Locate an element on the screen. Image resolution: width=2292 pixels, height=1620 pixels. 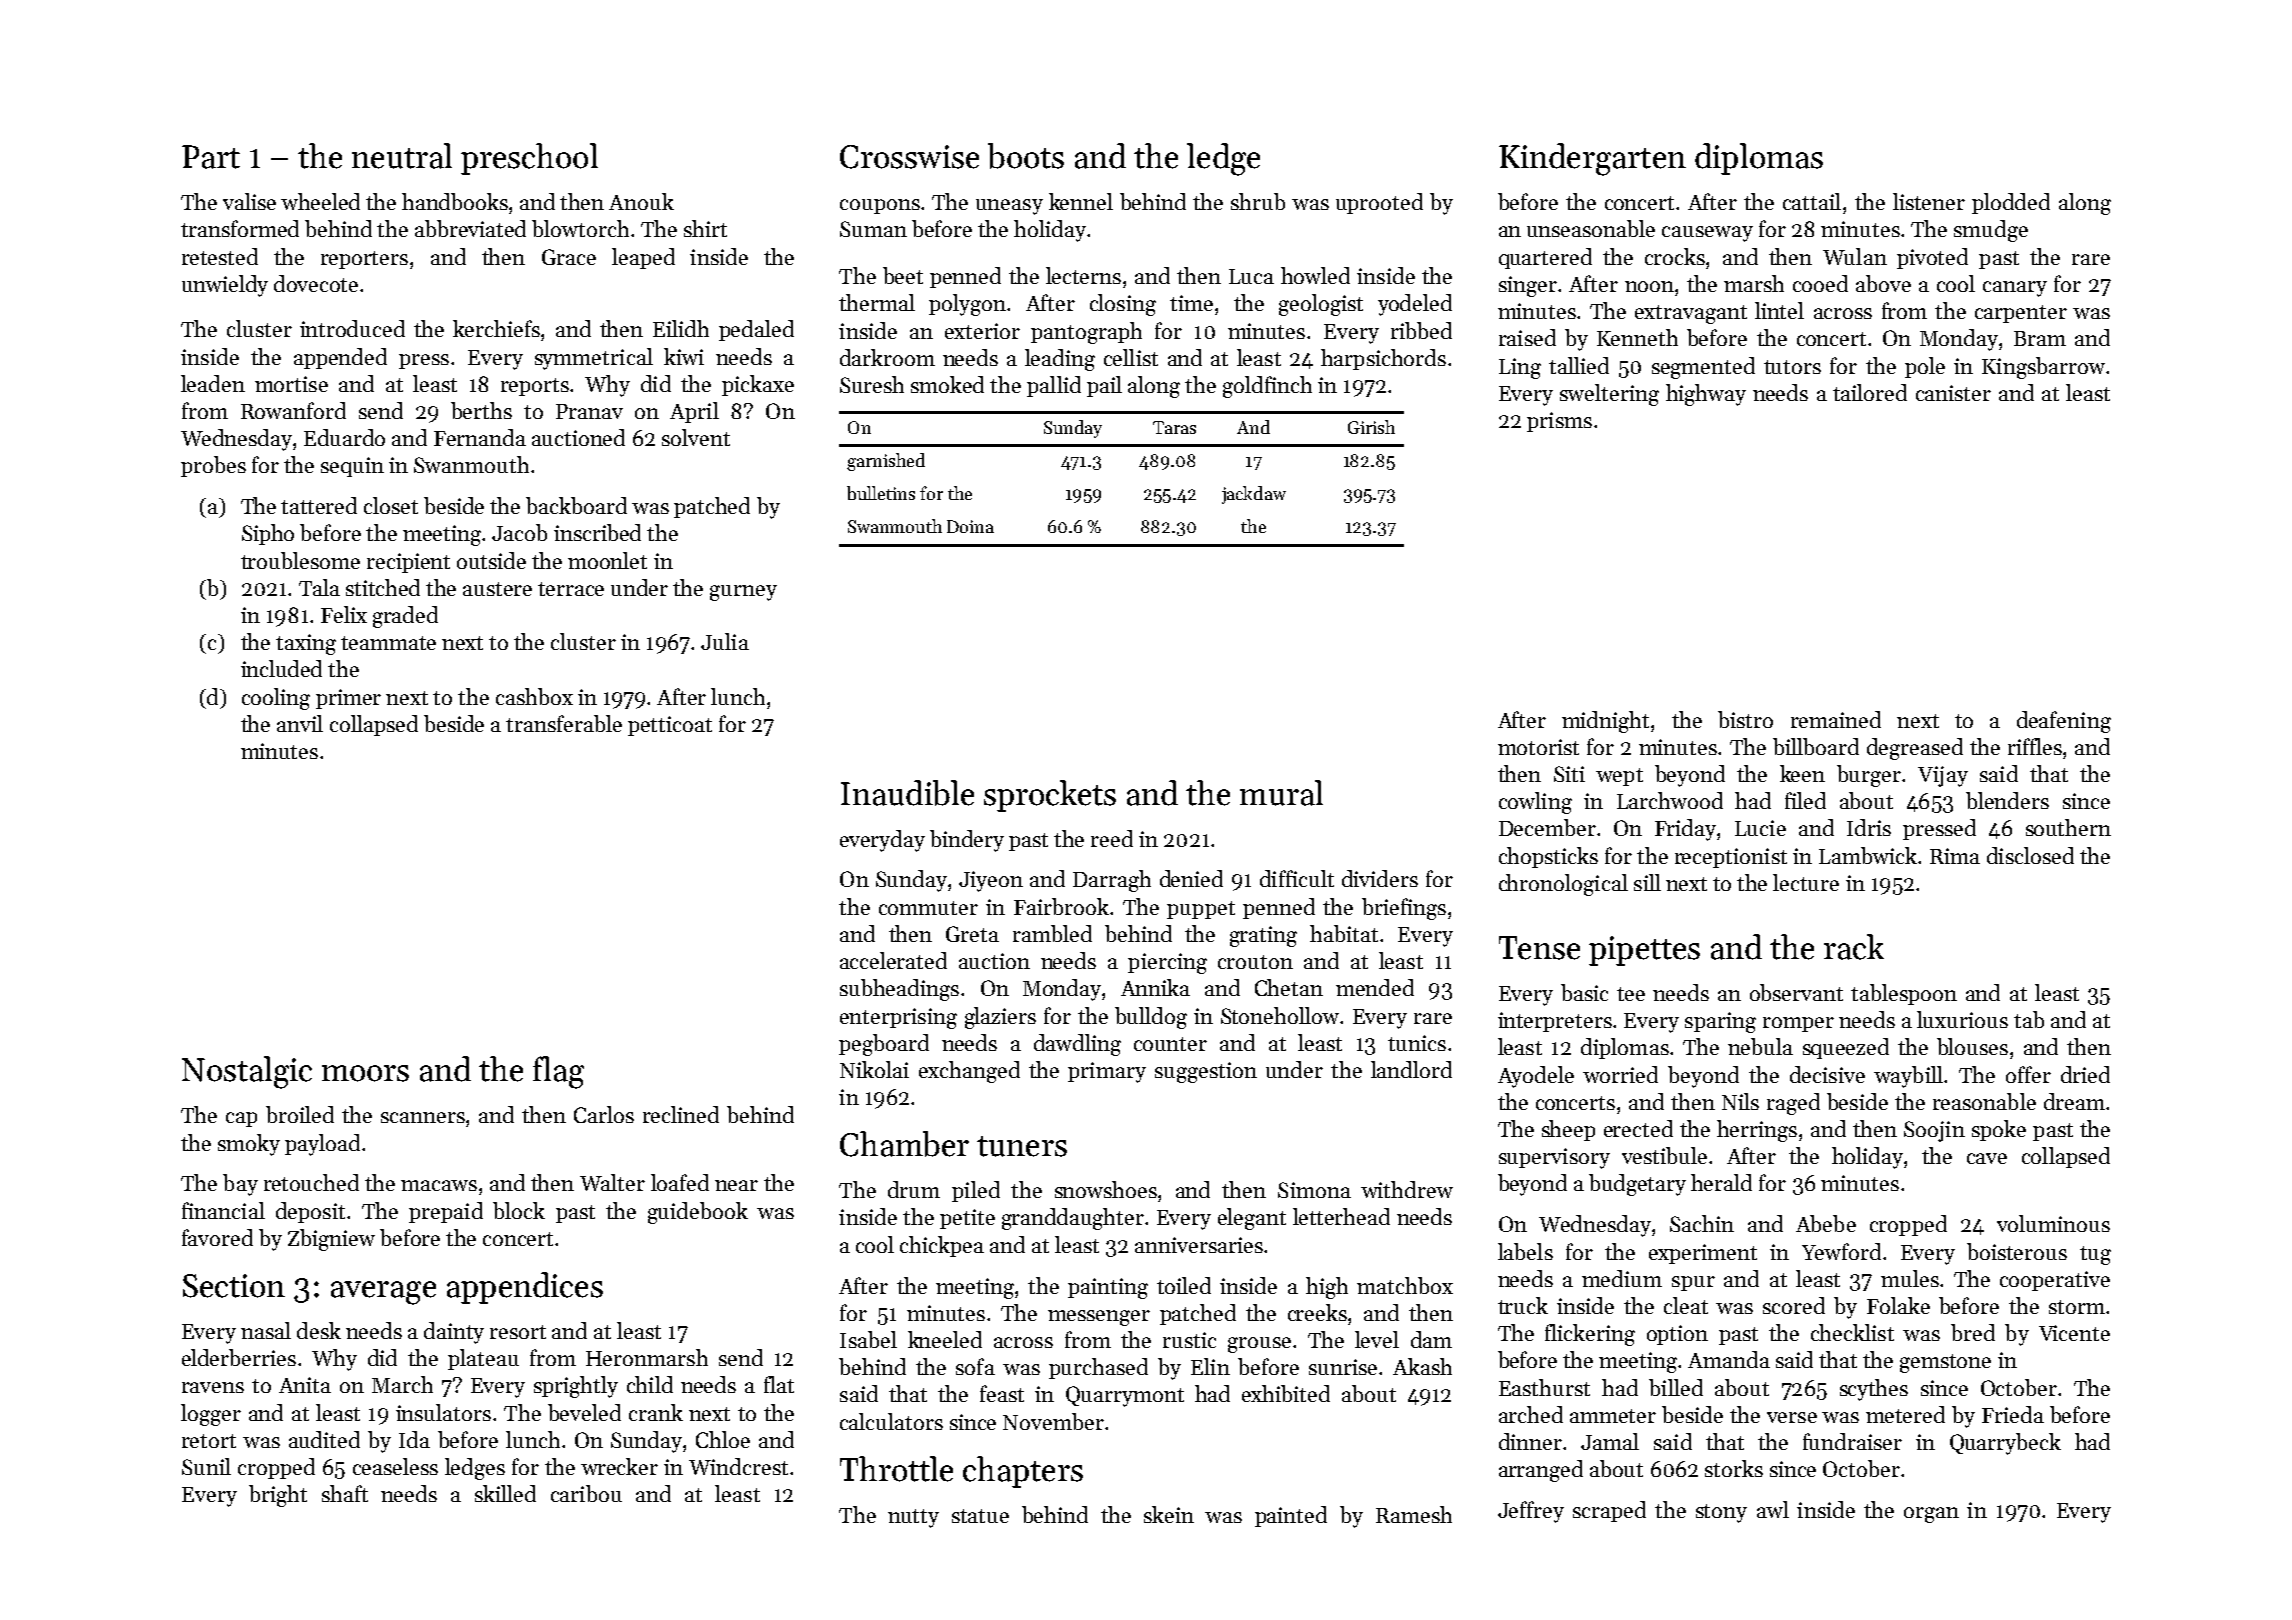
plodded is located at coordinates (2011, 203).
